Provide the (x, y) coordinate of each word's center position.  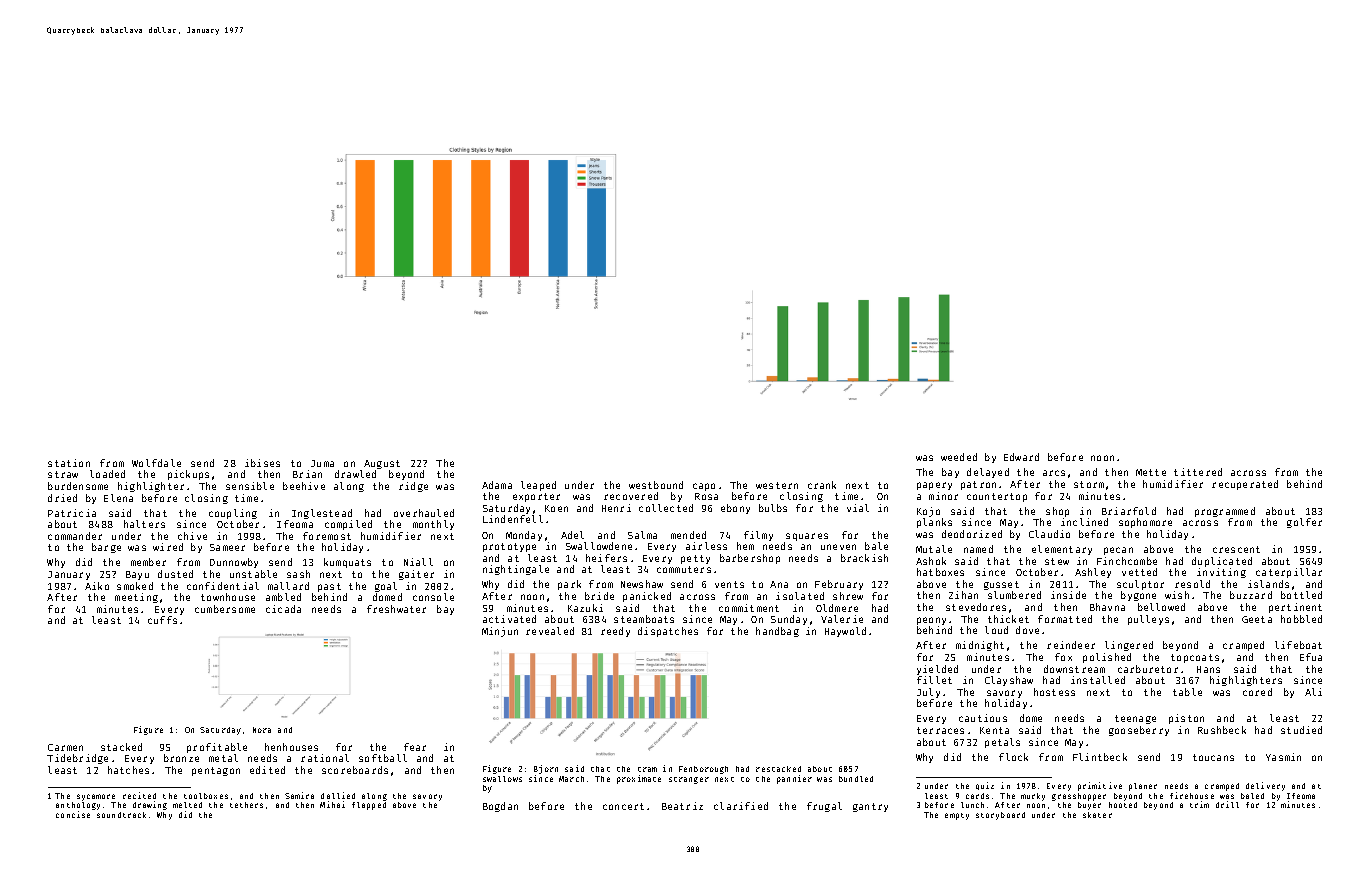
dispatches (668, 632)
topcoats (1195, 658)
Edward (1021, 457)
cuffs (162, 620)
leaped (538, 486)
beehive (304, 486)
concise (73, 814)
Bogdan (500, 807)
